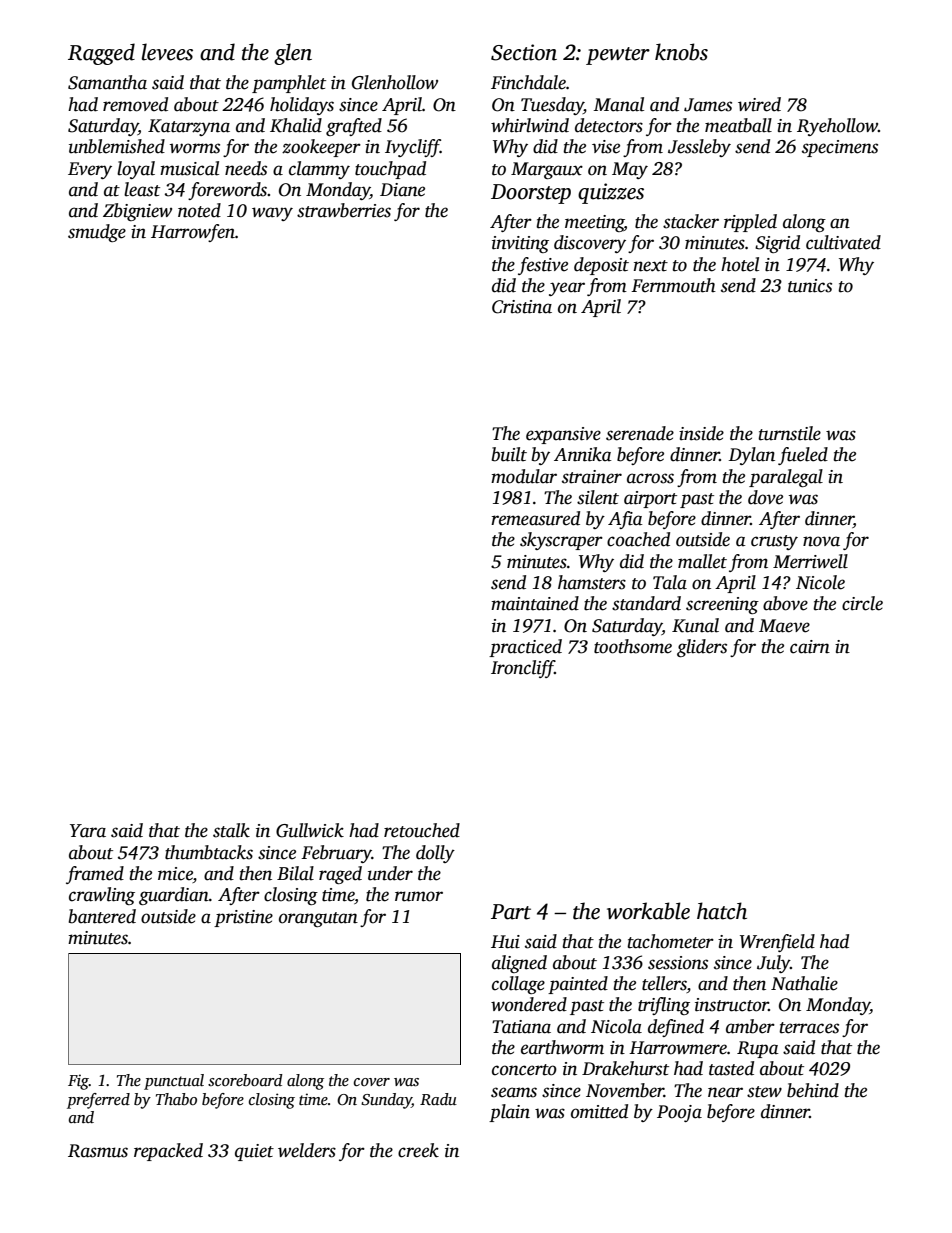  I want to click on levees, so click(167, 52).
